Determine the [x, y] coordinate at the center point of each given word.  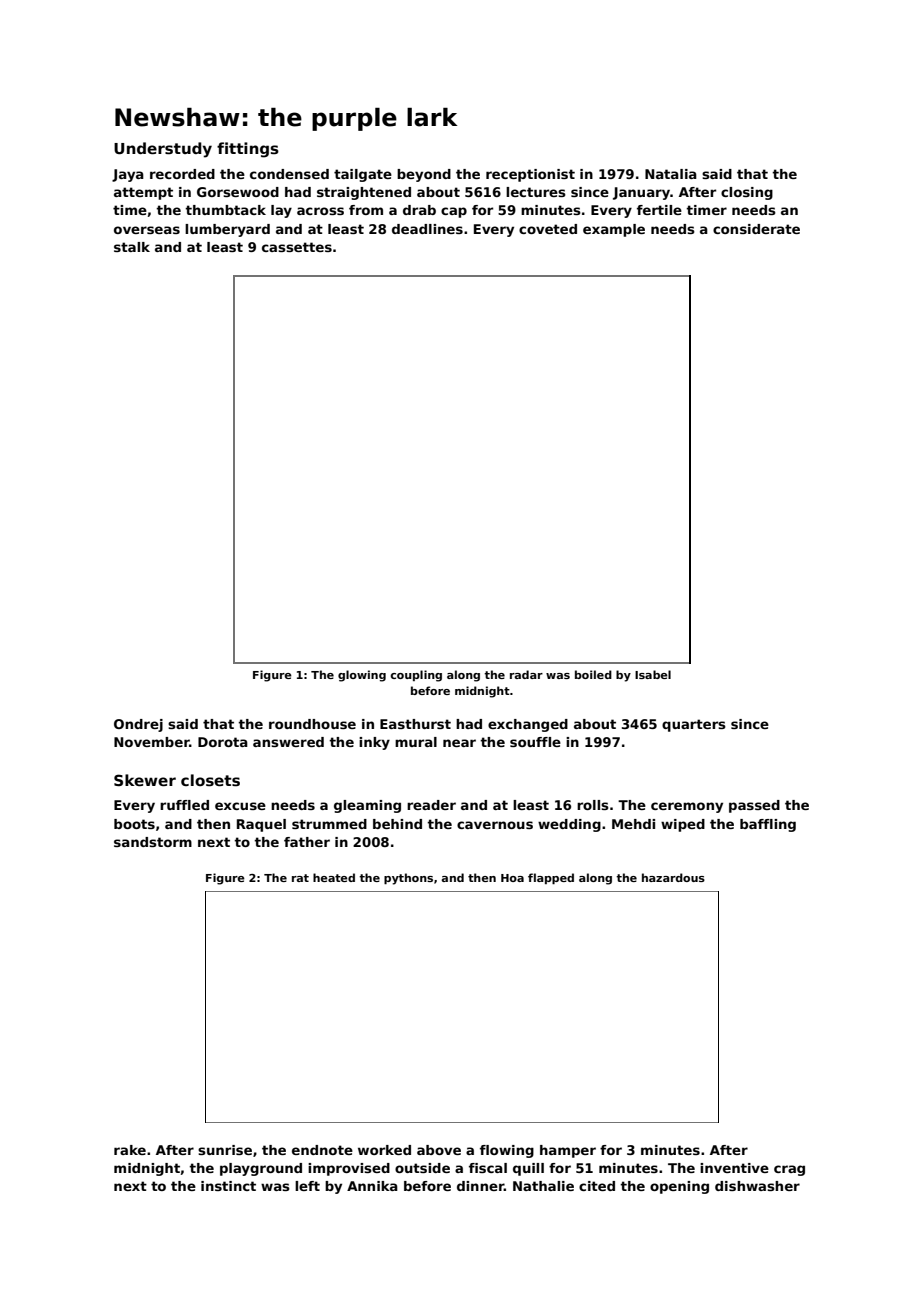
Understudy [163, 150]
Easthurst [415, 724]
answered [288, 742]
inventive [734, 1168]
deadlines [427, 229]
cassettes [297, 247]
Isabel [653, 674]
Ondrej [138, 725]
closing [747, 193]
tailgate [363, 175]
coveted [548, 229]
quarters [694, 725]
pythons [408, 879]
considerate [756, 229]
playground [261, 1169]
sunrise [225, 1150]
